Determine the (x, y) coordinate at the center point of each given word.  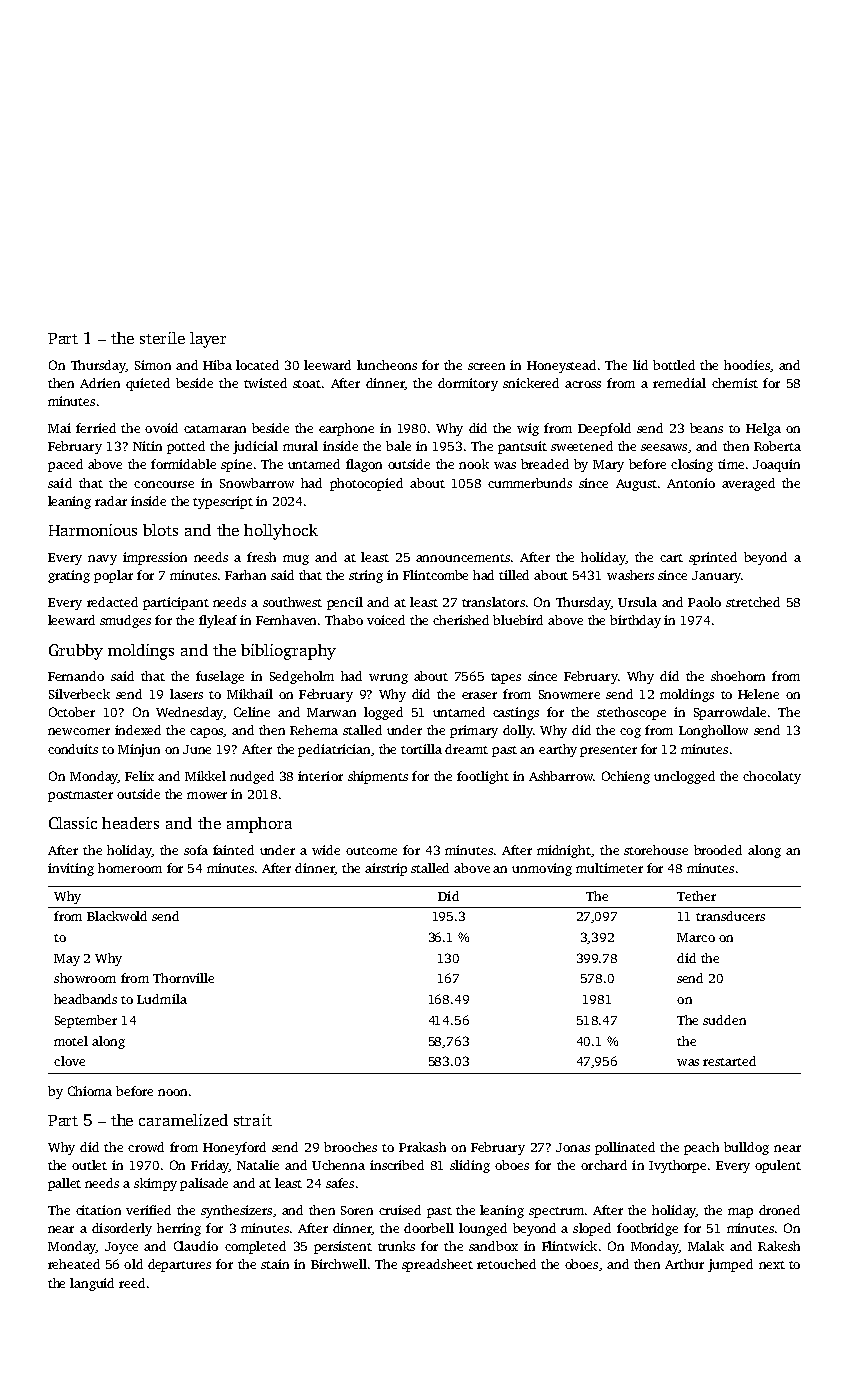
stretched (753, 602)
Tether (696, 896)
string (366, 576)
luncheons (387, 365)
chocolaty (772, 777)
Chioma (90, 1091)
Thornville (183, 978)
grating (69, 576)
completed (255, 1247)
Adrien (100, 383)
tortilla (421, 749)
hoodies (747, 365)
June (197, 749)
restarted (729, 1061)
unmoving (542, 869)
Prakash (422, 1147)
